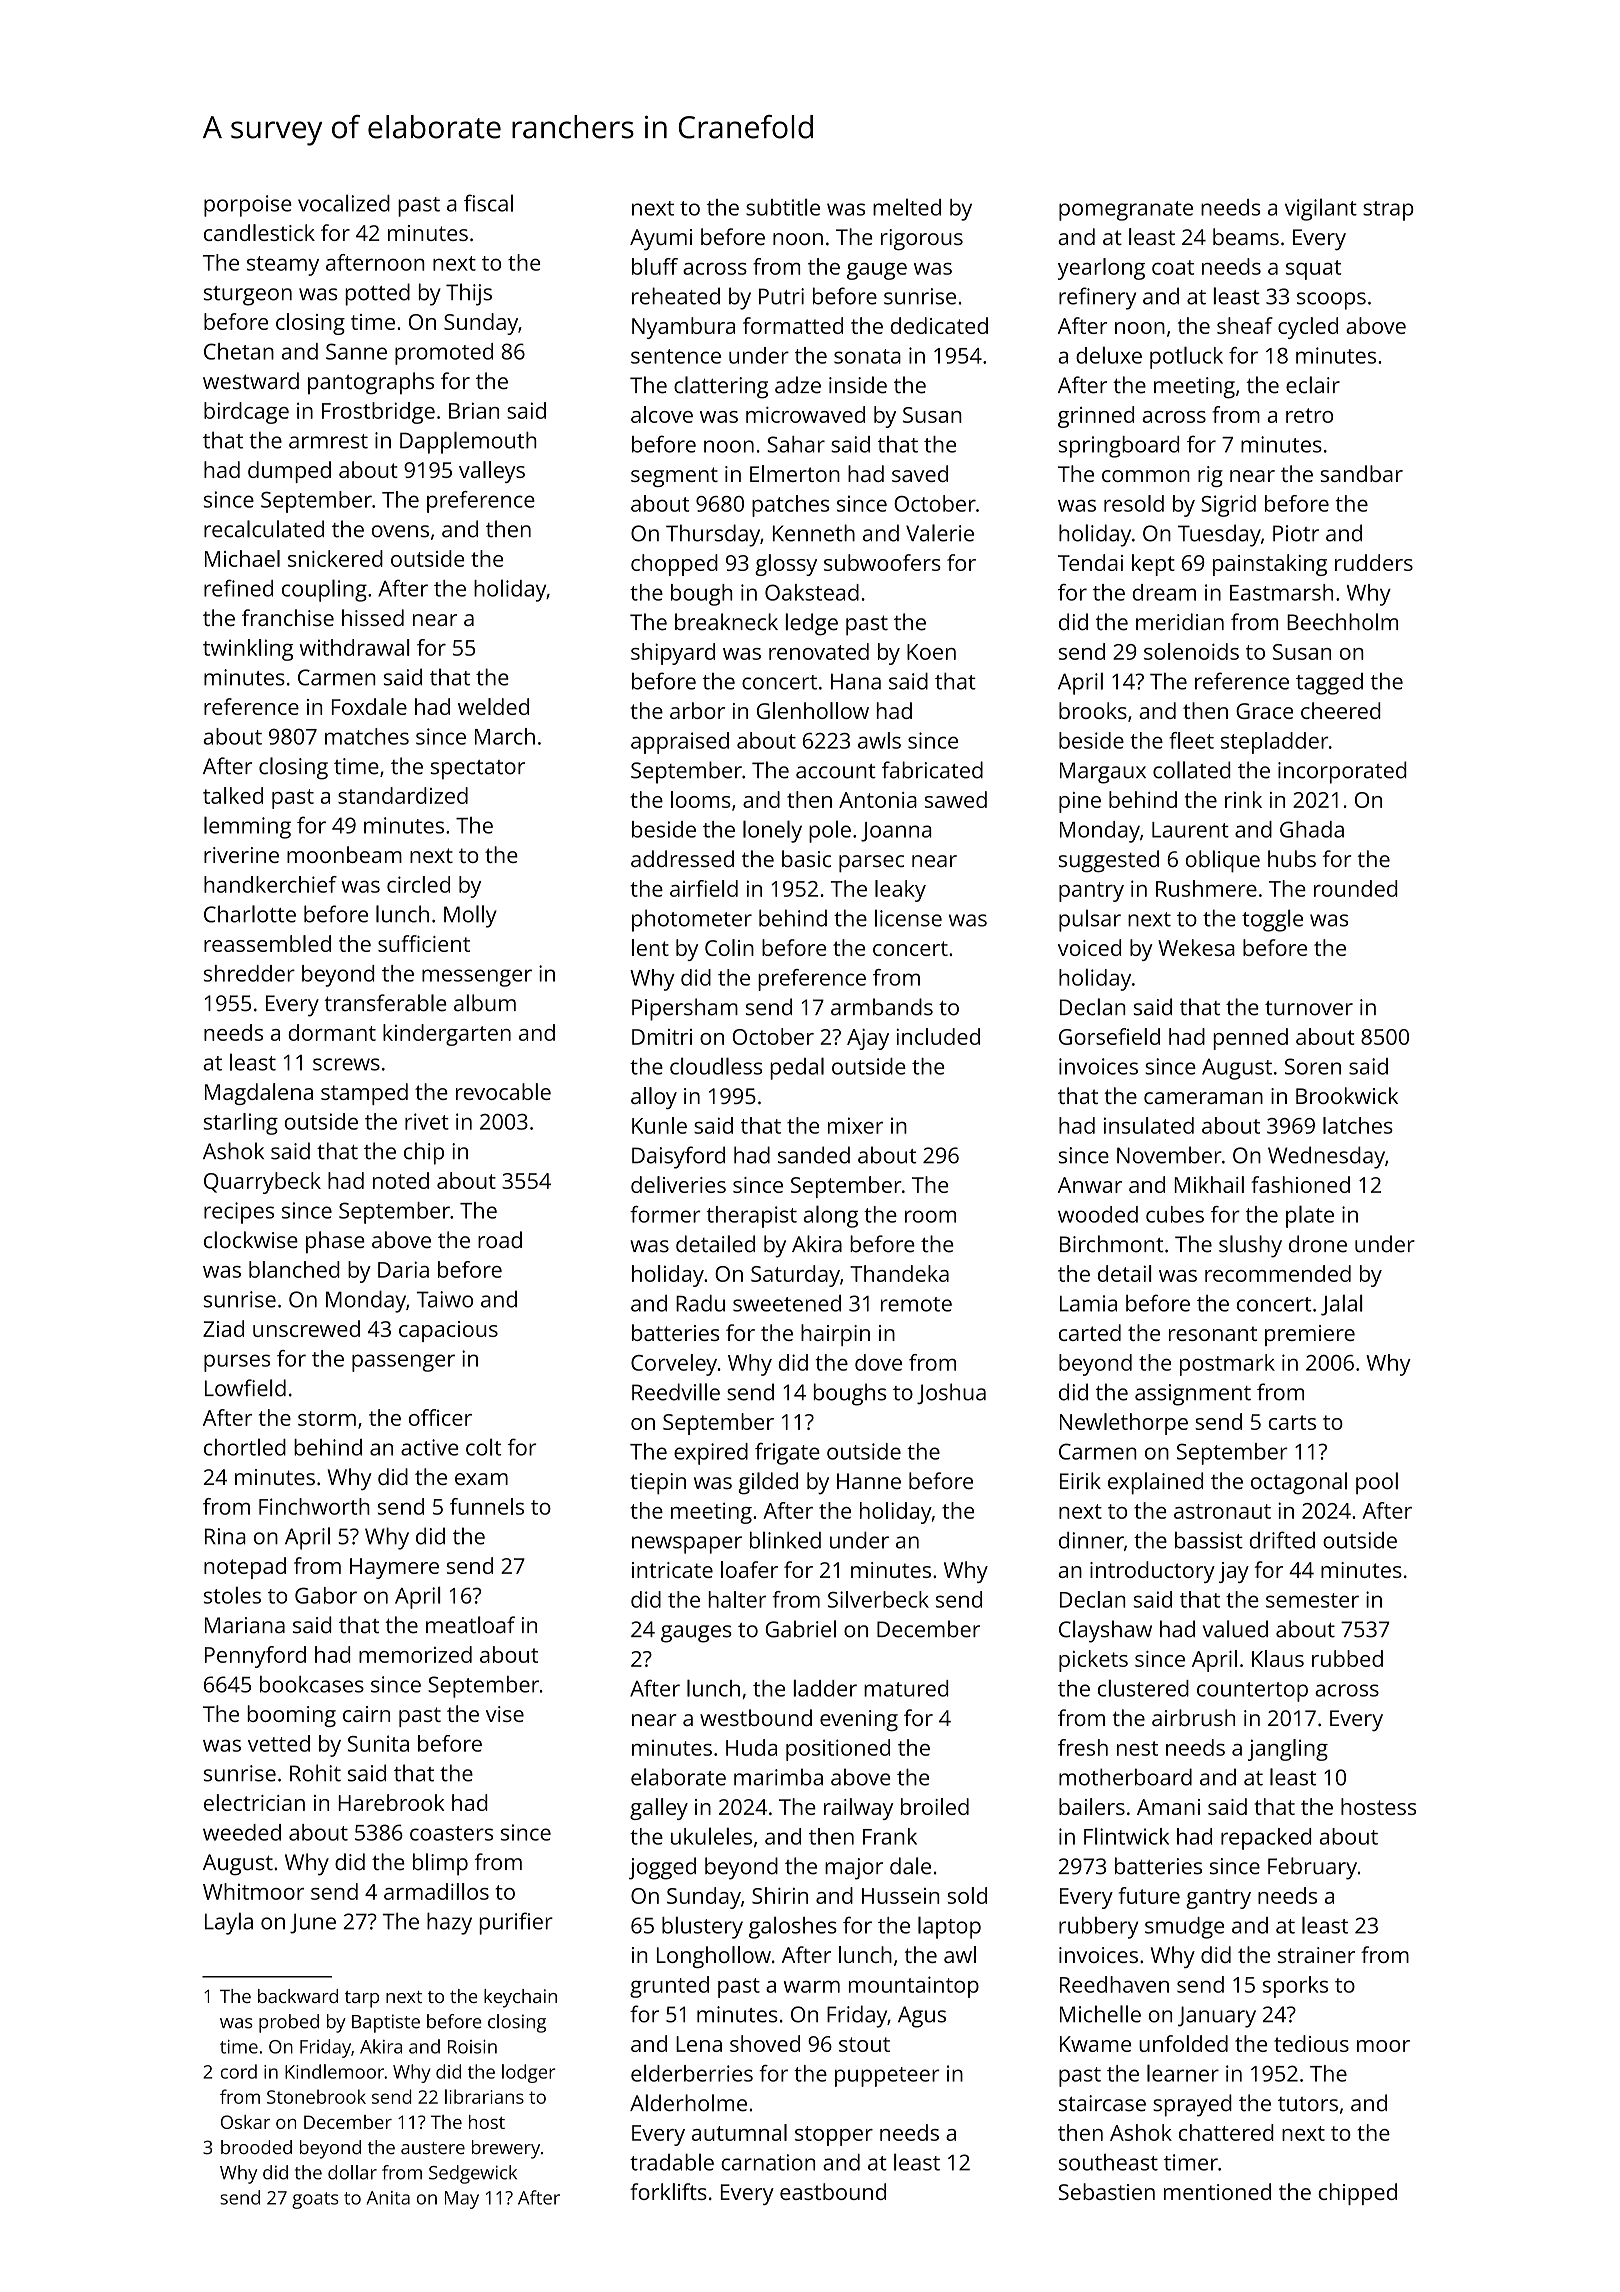 This screenshot has width=1620, height=2292. I want to click on passenger, so click(403, 1363).
